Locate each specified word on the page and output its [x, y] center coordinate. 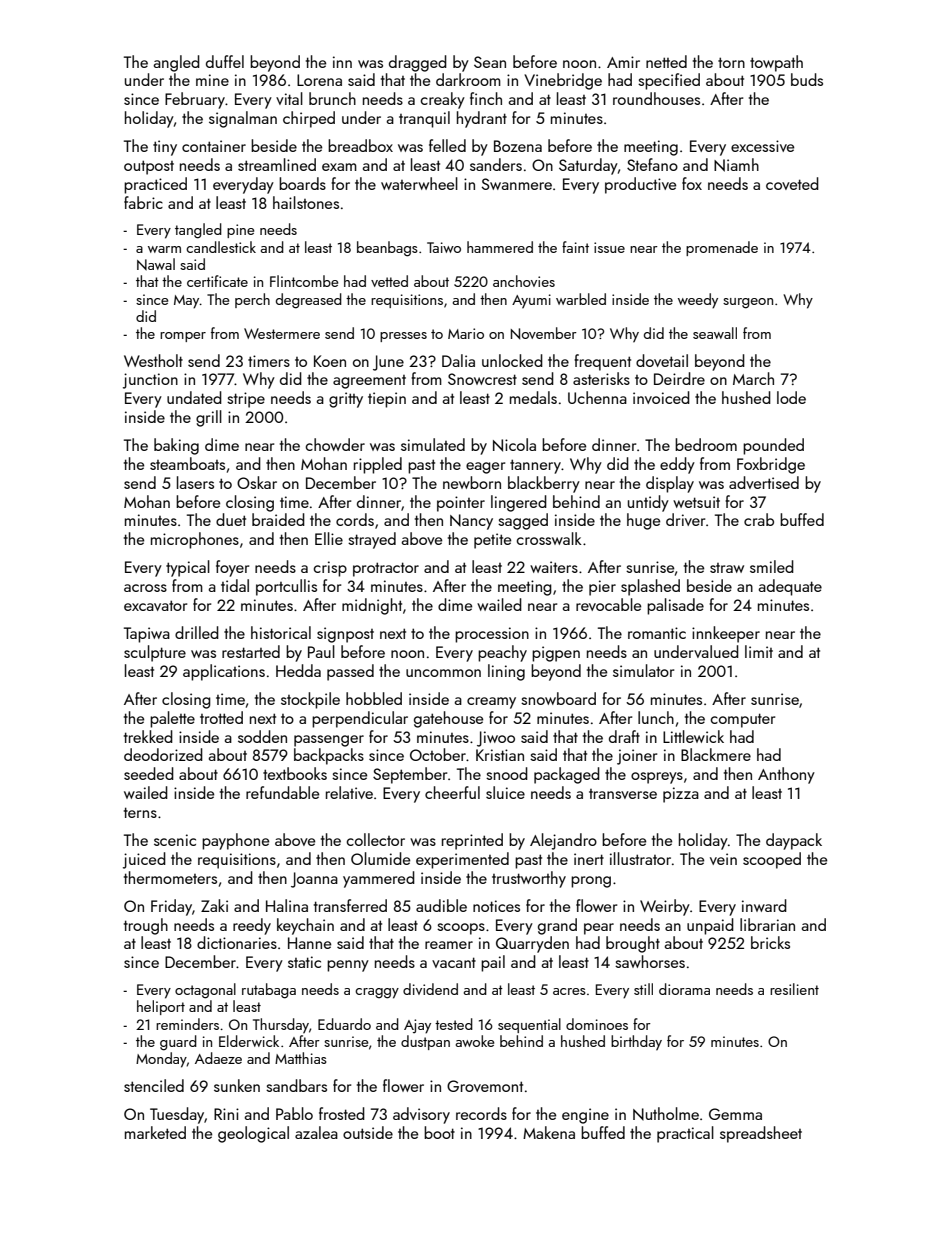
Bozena [518, 146]
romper [183, 337]
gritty [346, 400]
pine [240, 231]
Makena [549, 1132]
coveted [792, 183]
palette [172, 719]
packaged [567, 775]
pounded [773, 446]
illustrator [640, 858]
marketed [155, 1132]
